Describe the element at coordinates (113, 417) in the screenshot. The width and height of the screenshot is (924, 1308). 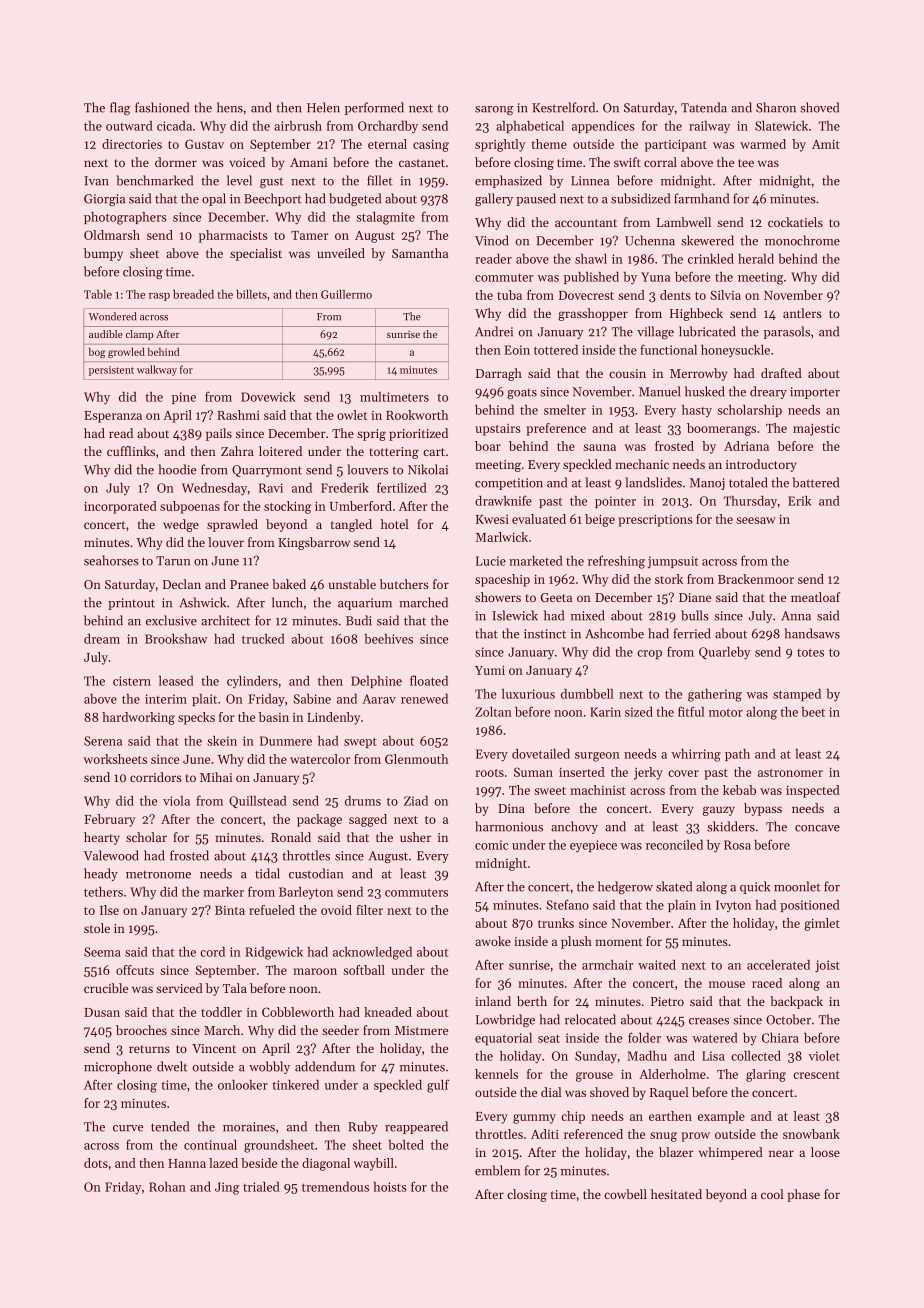
I see `Esperanza` at that location.
